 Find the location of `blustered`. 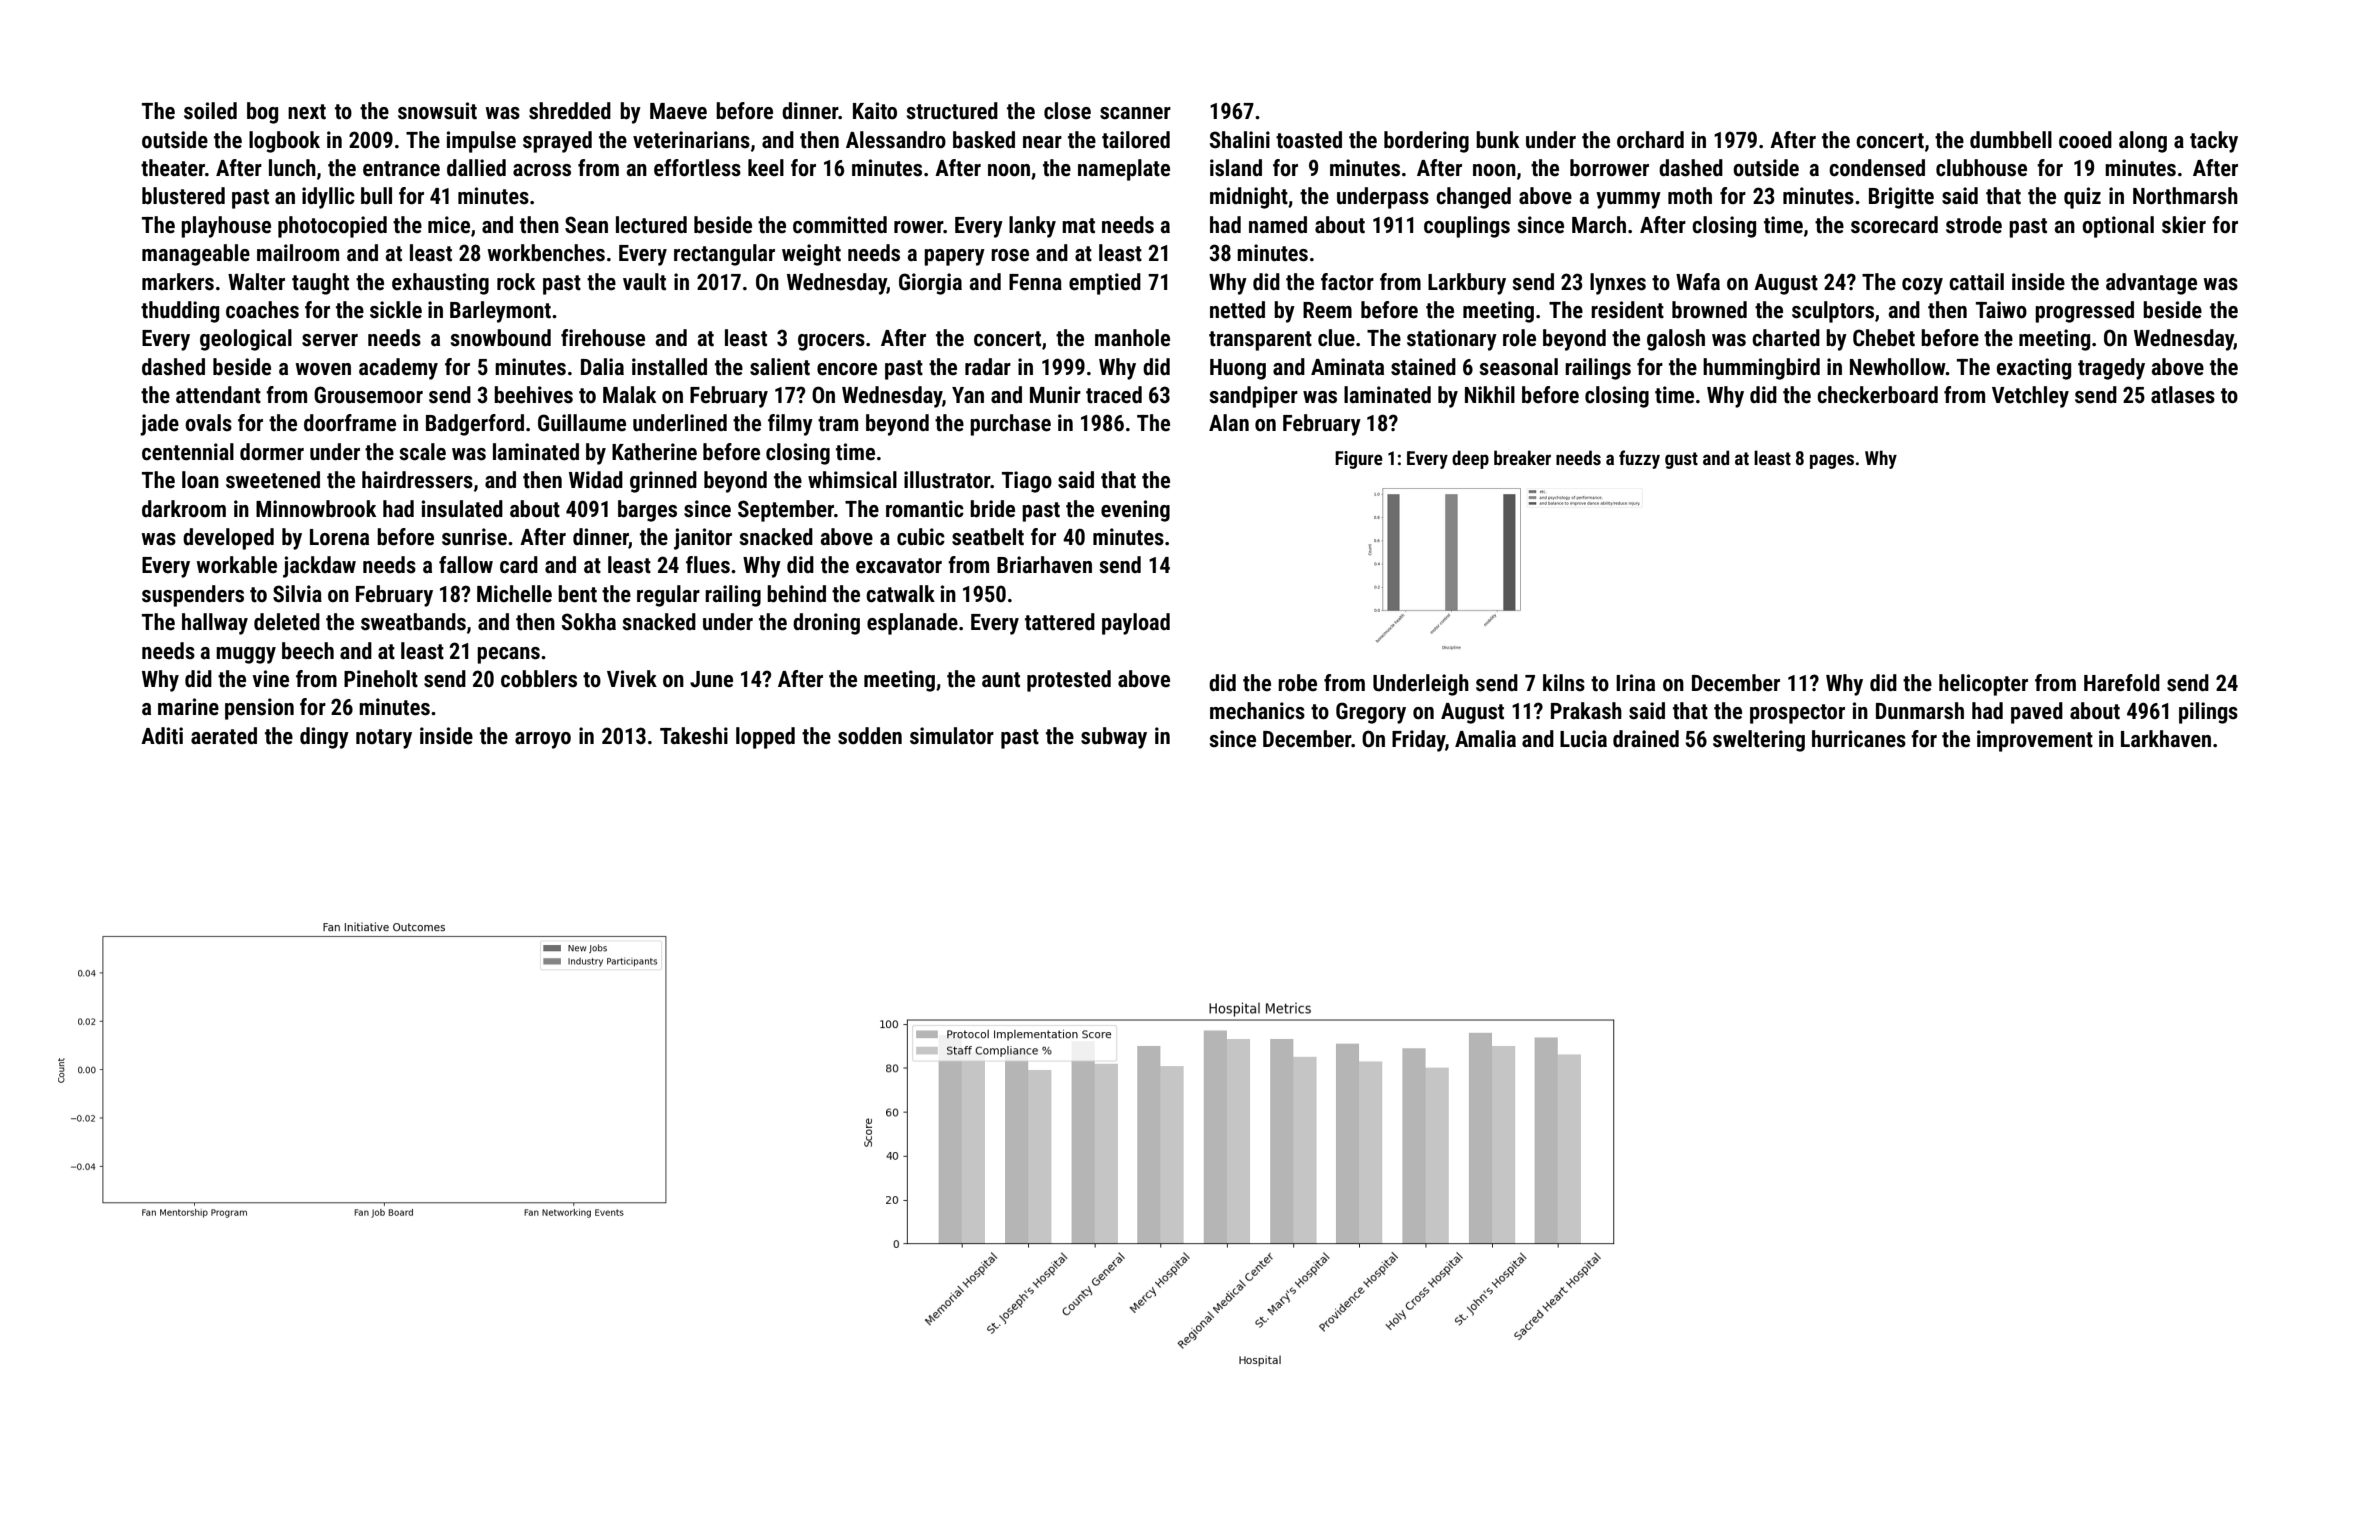

blustered is located at coordinates (183, 196).
